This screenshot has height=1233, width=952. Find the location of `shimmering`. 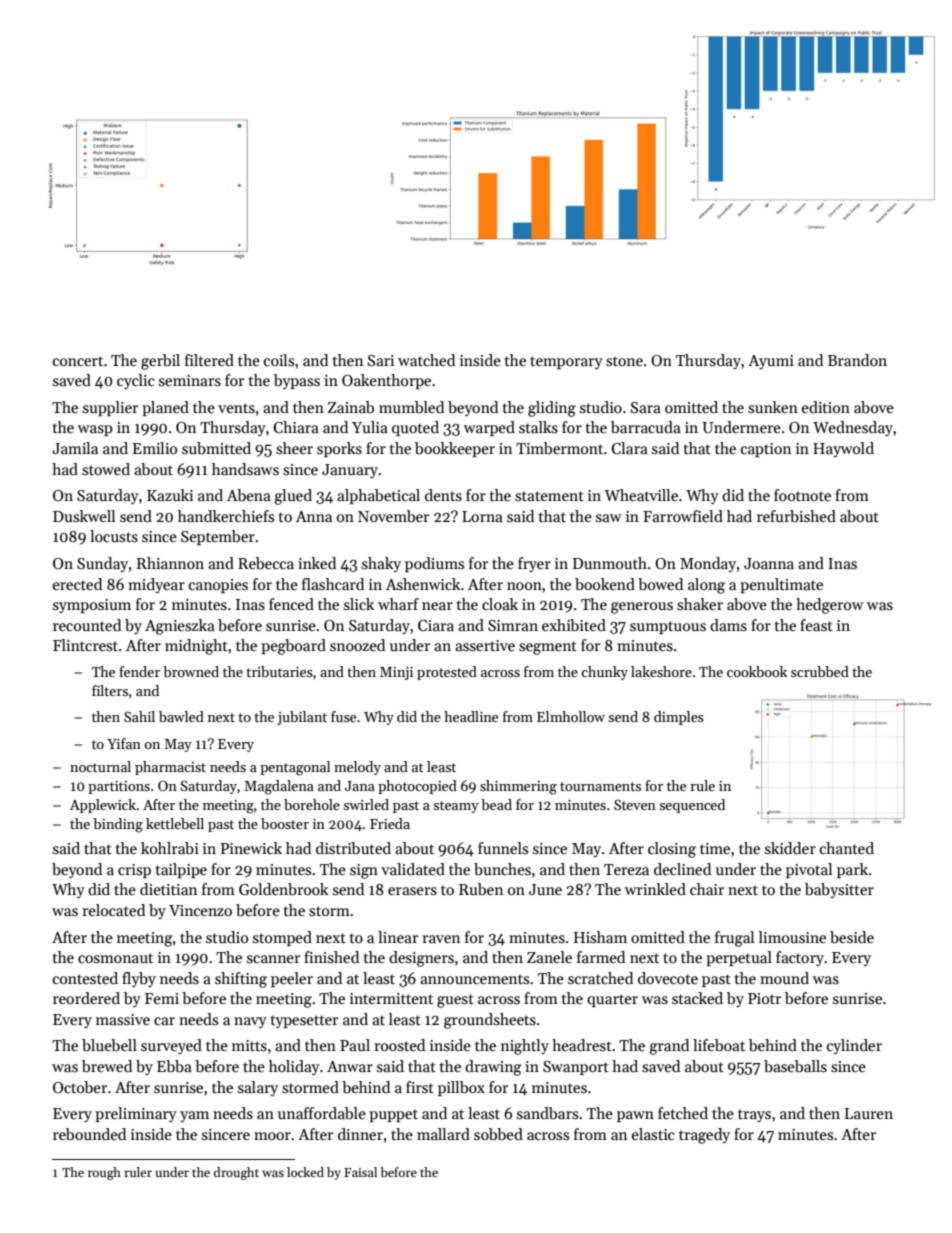

shimmering is located at coordinates (518, 787).
